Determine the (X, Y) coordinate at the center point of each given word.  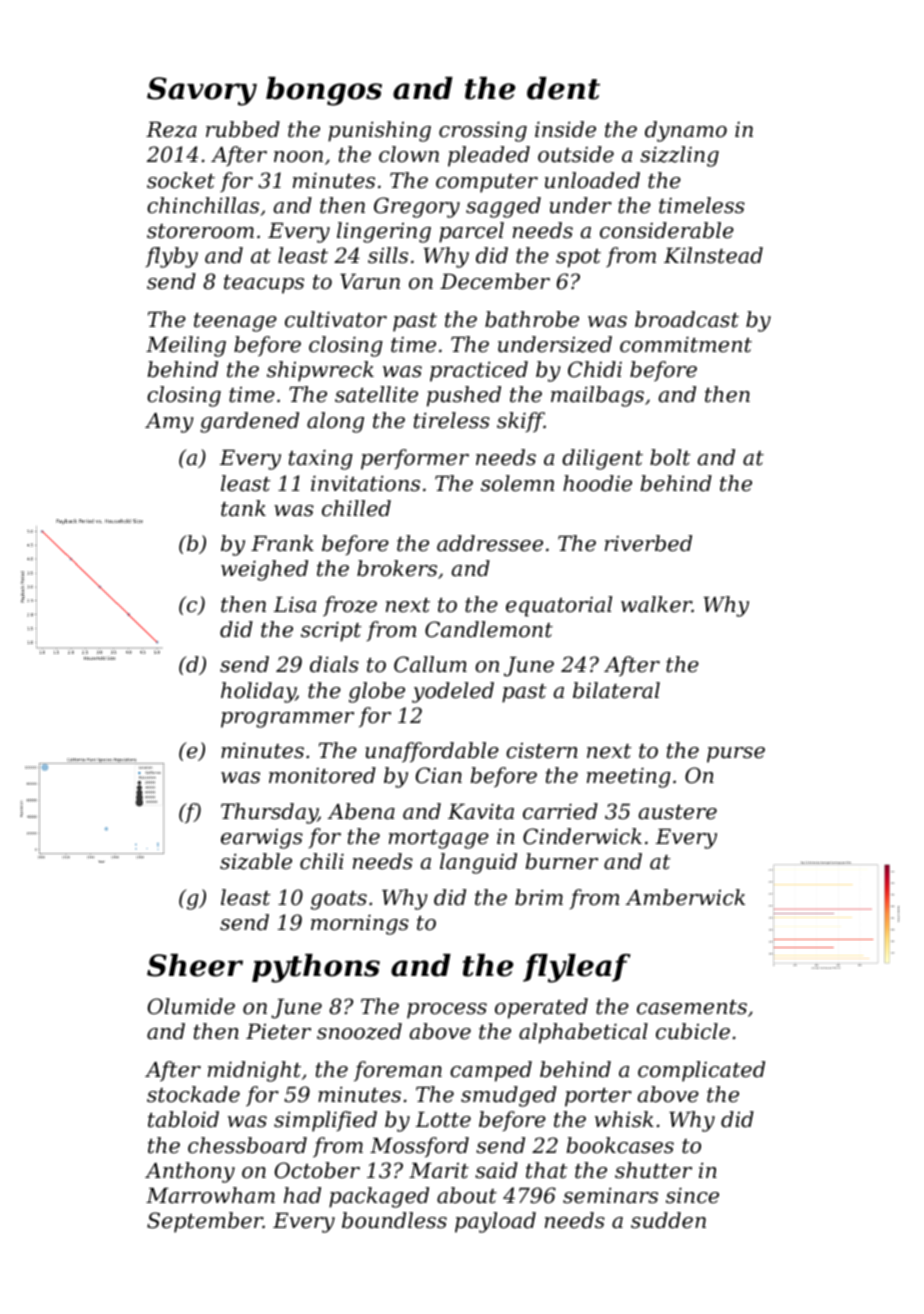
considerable (667, 230)
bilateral (616, 690)
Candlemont (489, 629)
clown (409, 154)
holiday (258, 692)
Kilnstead (713, 255)
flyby (171, 257)
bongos (324, 91)
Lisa (295, 604)
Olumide (191, 1006)
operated (541, 1008)
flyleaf (577, 968)
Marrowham (210, 1195)
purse (736, 755)
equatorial (559, 606)
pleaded (489, 156)
